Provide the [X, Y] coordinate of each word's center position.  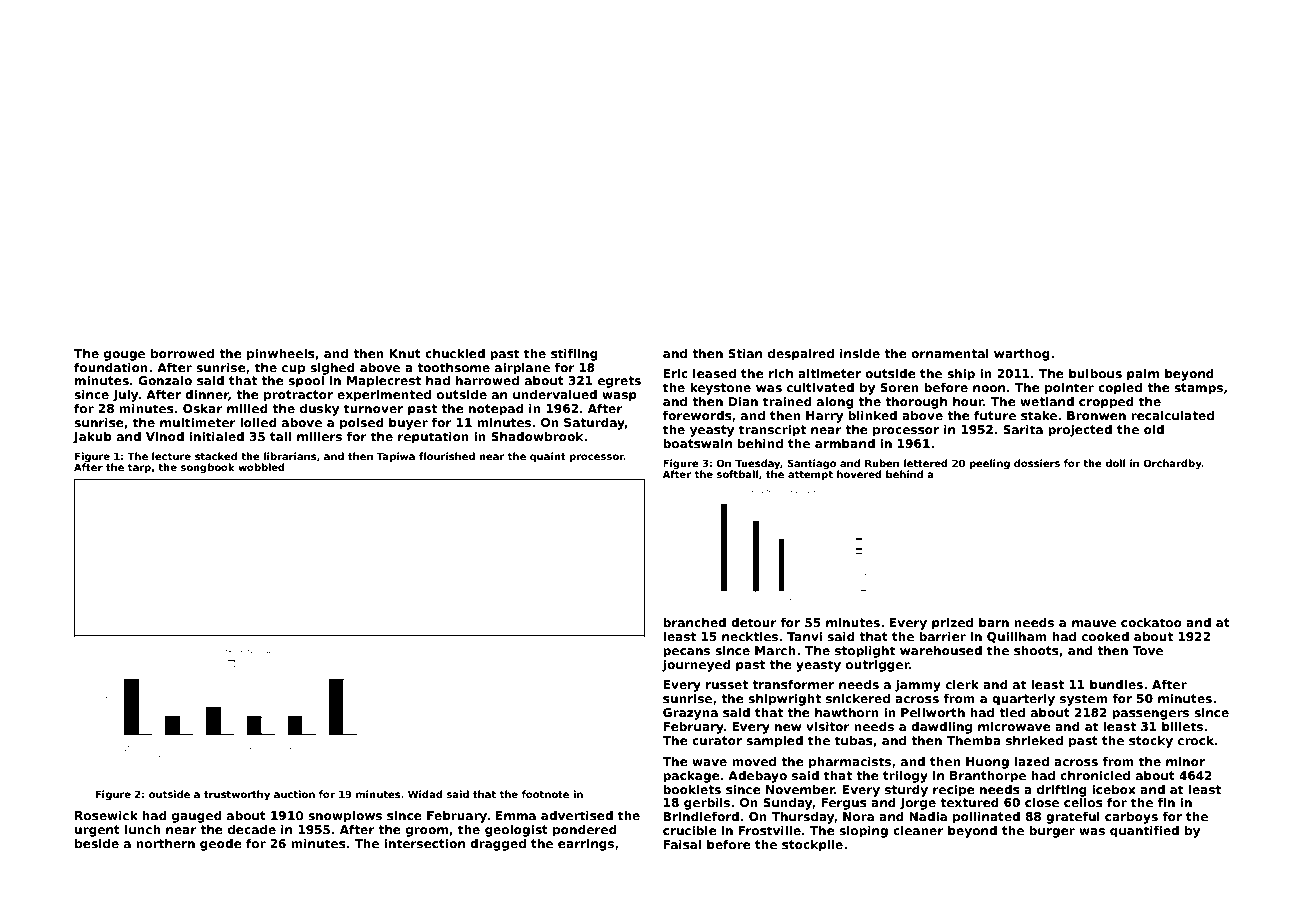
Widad [425, 794]
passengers [1150, 715]
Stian [745, 353]
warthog [1022, 354]
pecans [686, 653]
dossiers [1037, 463]
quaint [548, 457]
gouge [124, 356]
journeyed [696, 665]
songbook [208, 468]
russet [727, 684]
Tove [1147, 650]
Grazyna [690, 714]
